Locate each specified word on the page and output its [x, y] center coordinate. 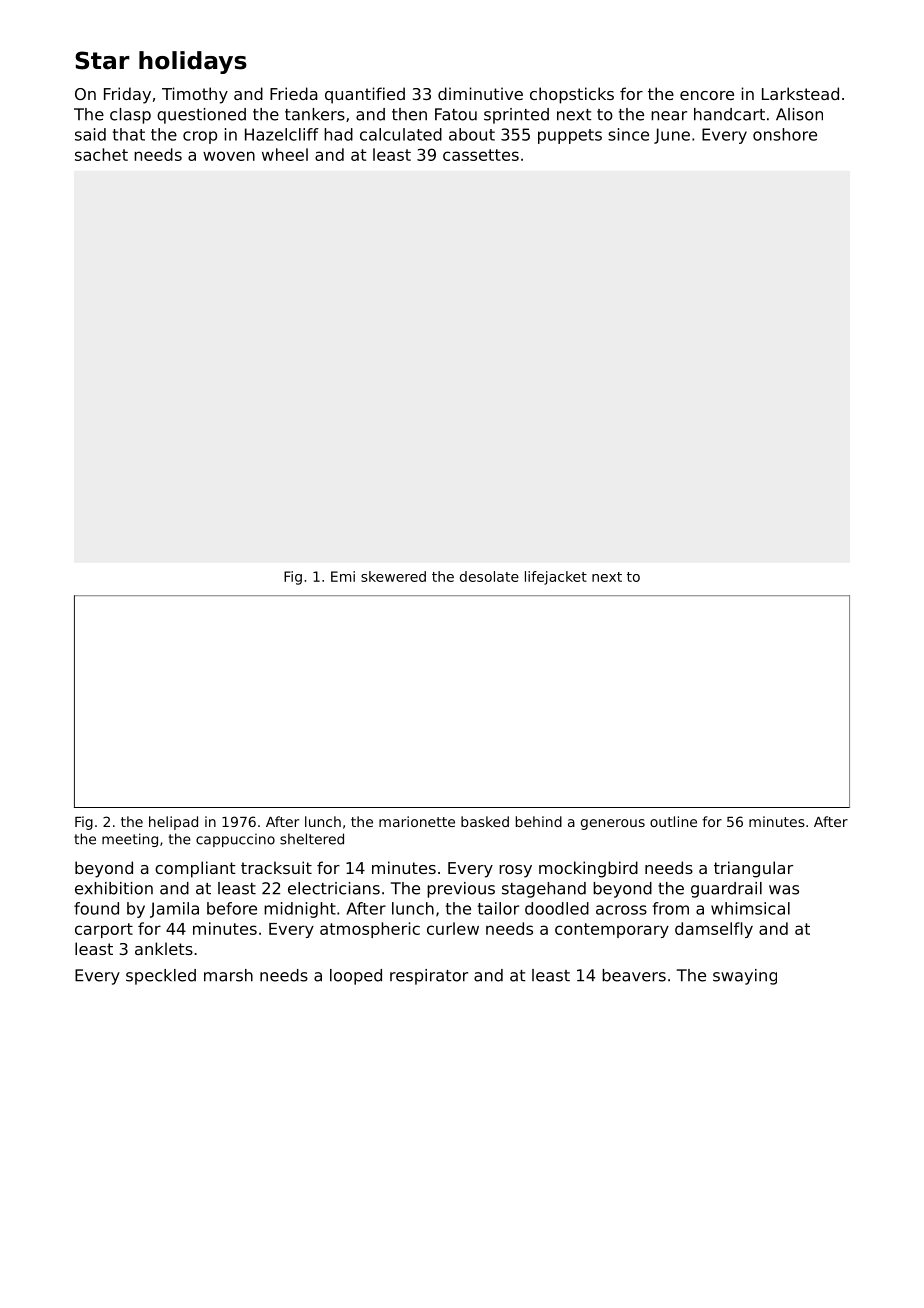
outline [673, 821]
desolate [489, 576]
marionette [417, 821]
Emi [343, 576]
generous [613, 824]
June [672, 136]
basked [485, 821]
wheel [285, 154]
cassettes [481, 155]
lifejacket [556, 578]
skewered [393, 576]
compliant [195, 869]
